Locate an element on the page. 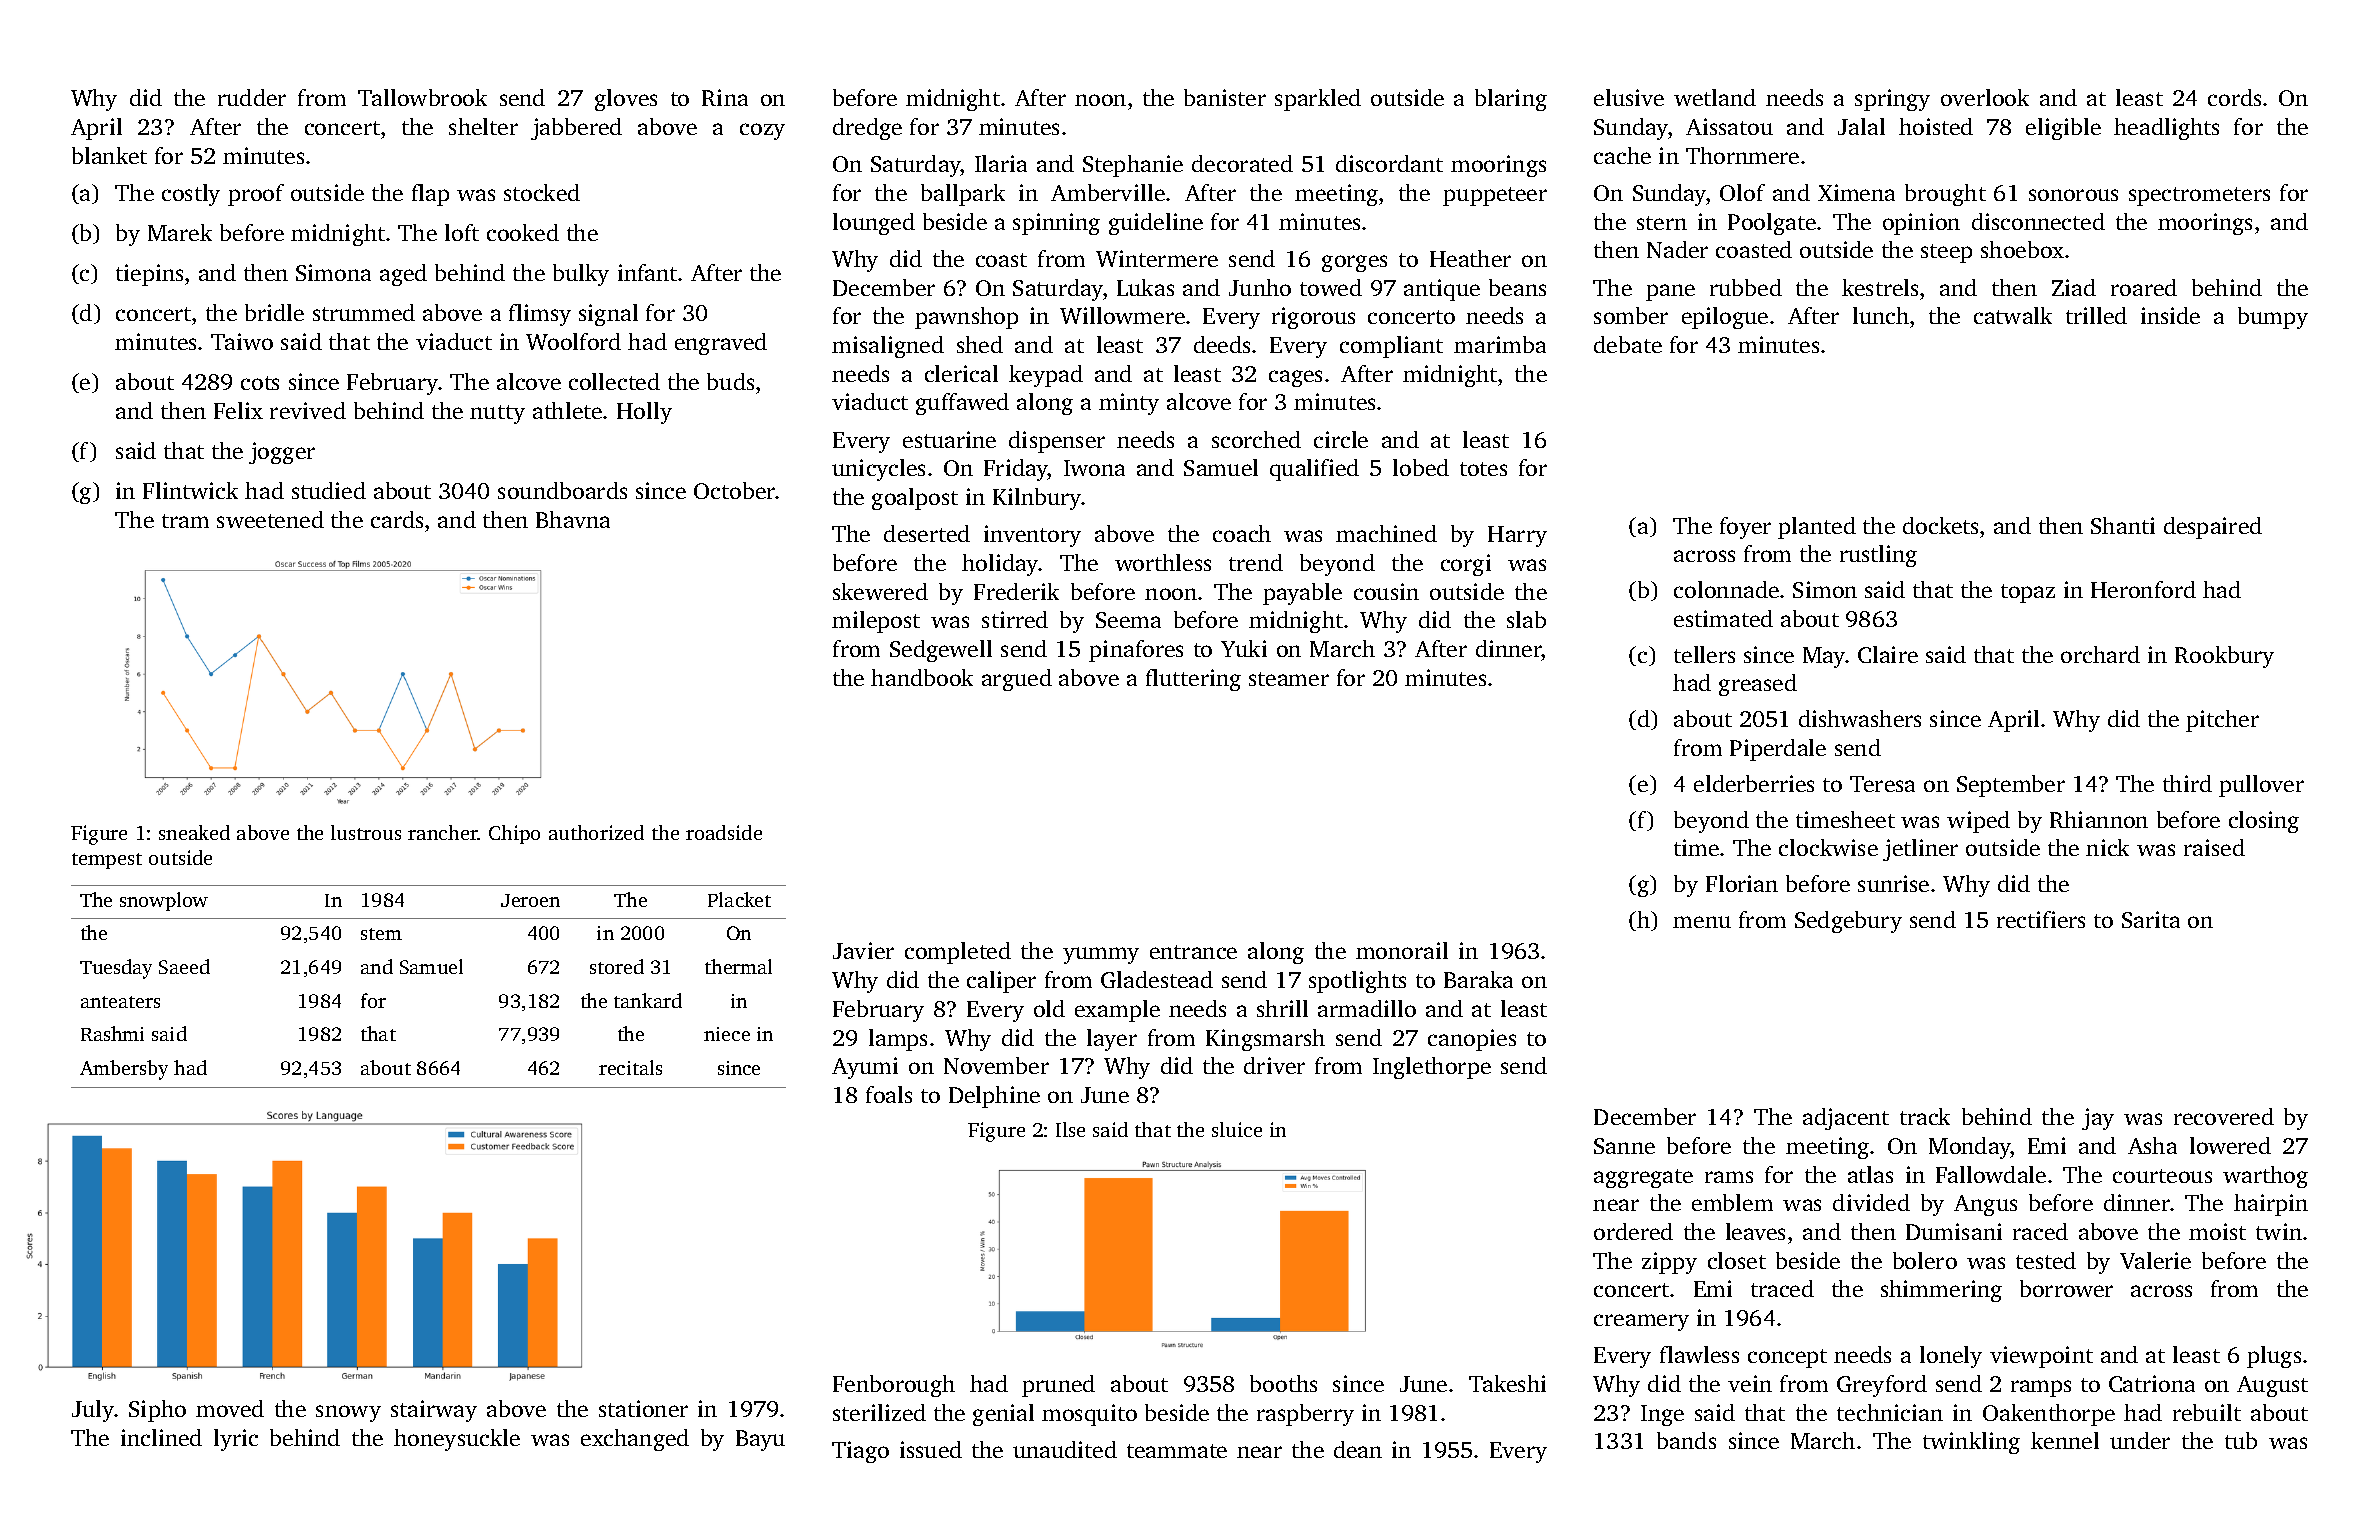  moved is located at coordinates (230, 1408).
